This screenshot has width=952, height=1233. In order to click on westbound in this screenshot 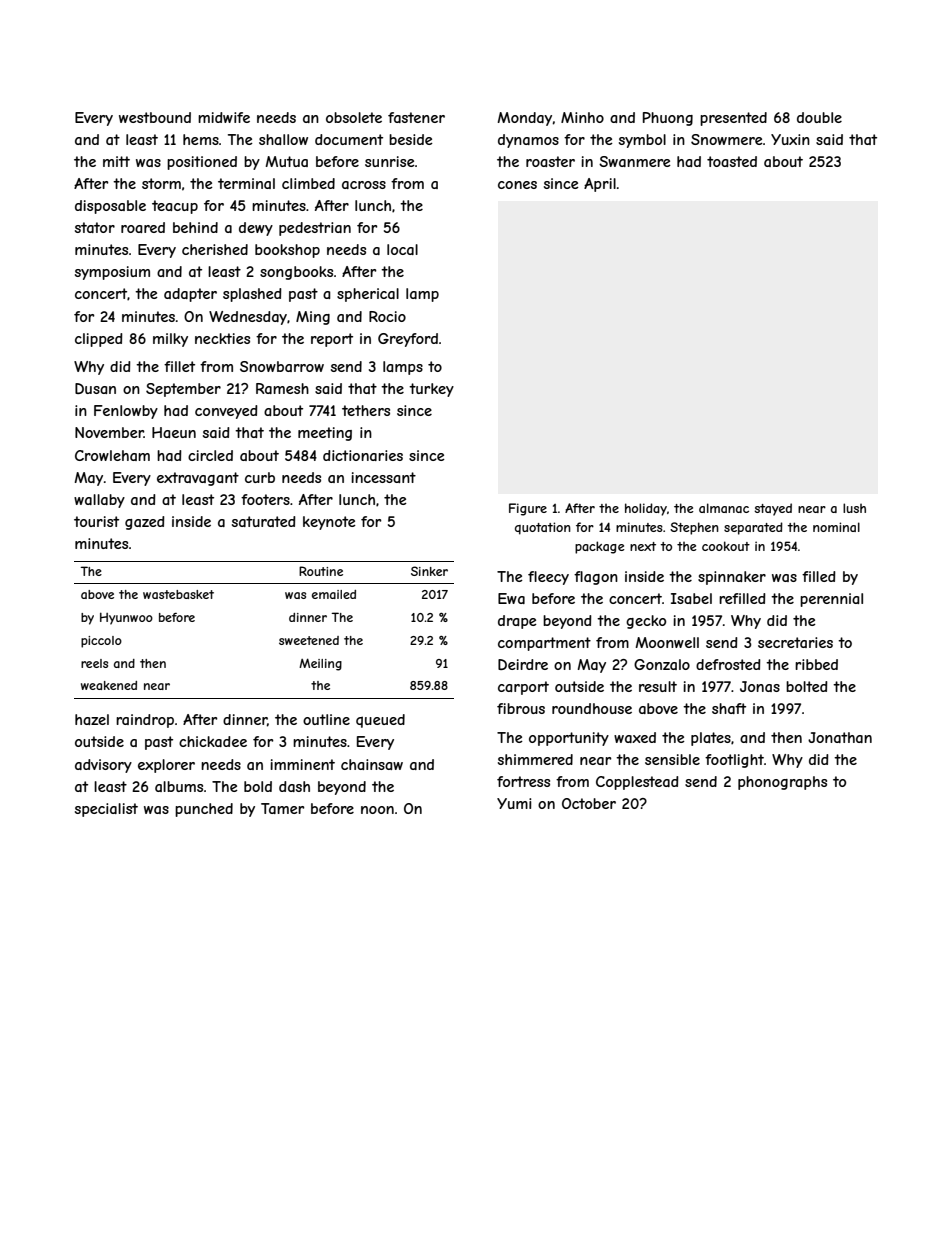, I will do `click(155, 117)`.
